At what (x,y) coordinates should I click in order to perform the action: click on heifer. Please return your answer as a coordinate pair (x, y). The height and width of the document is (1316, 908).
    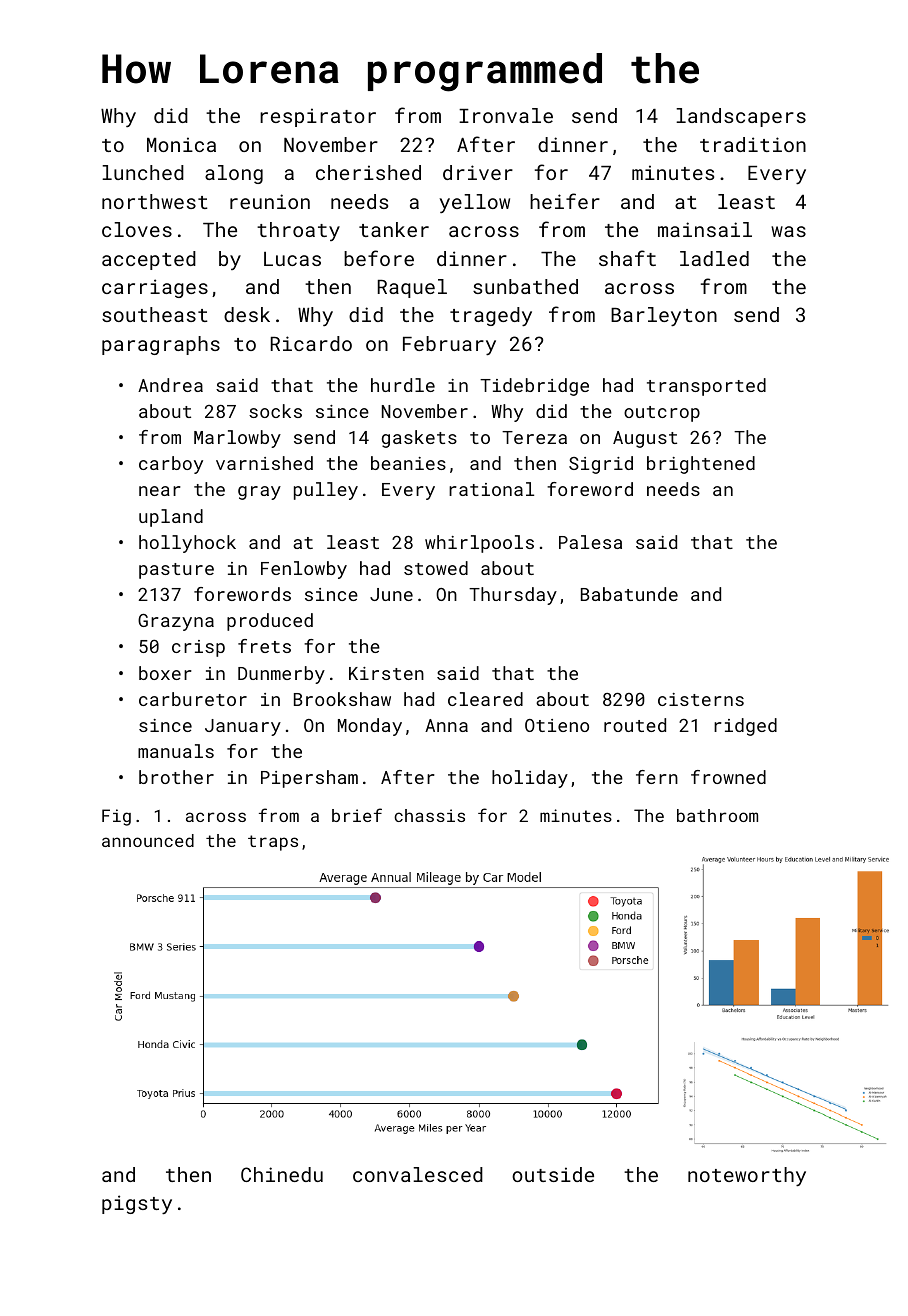
    Looking at the image, I should click on (565, 201).
